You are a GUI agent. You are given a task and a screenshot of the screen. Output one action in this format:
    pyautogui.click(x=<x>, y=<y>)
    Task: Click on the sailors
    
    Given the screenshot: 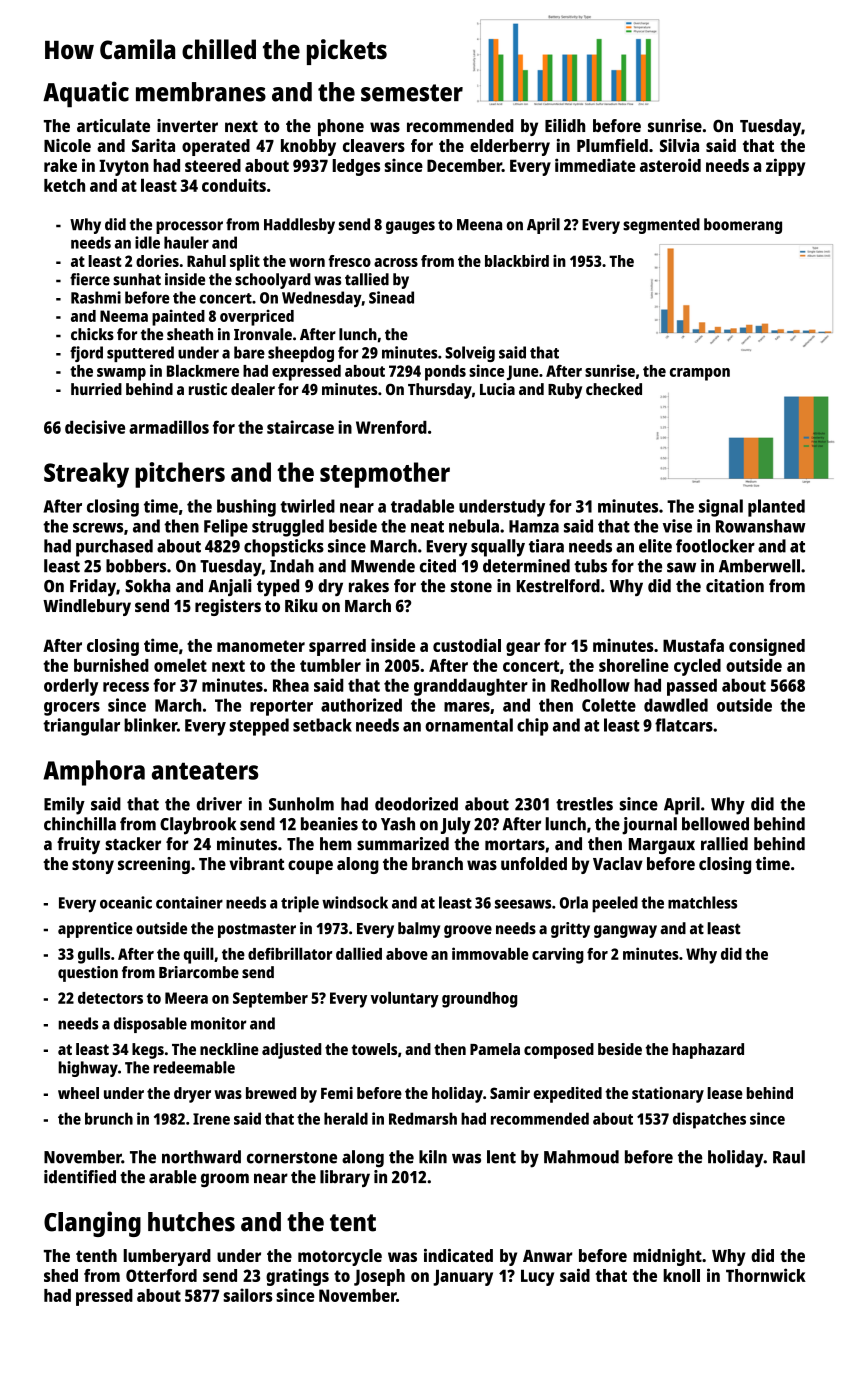 What is the action you would take?
    pyautogui.click(x=248, y=1295)
